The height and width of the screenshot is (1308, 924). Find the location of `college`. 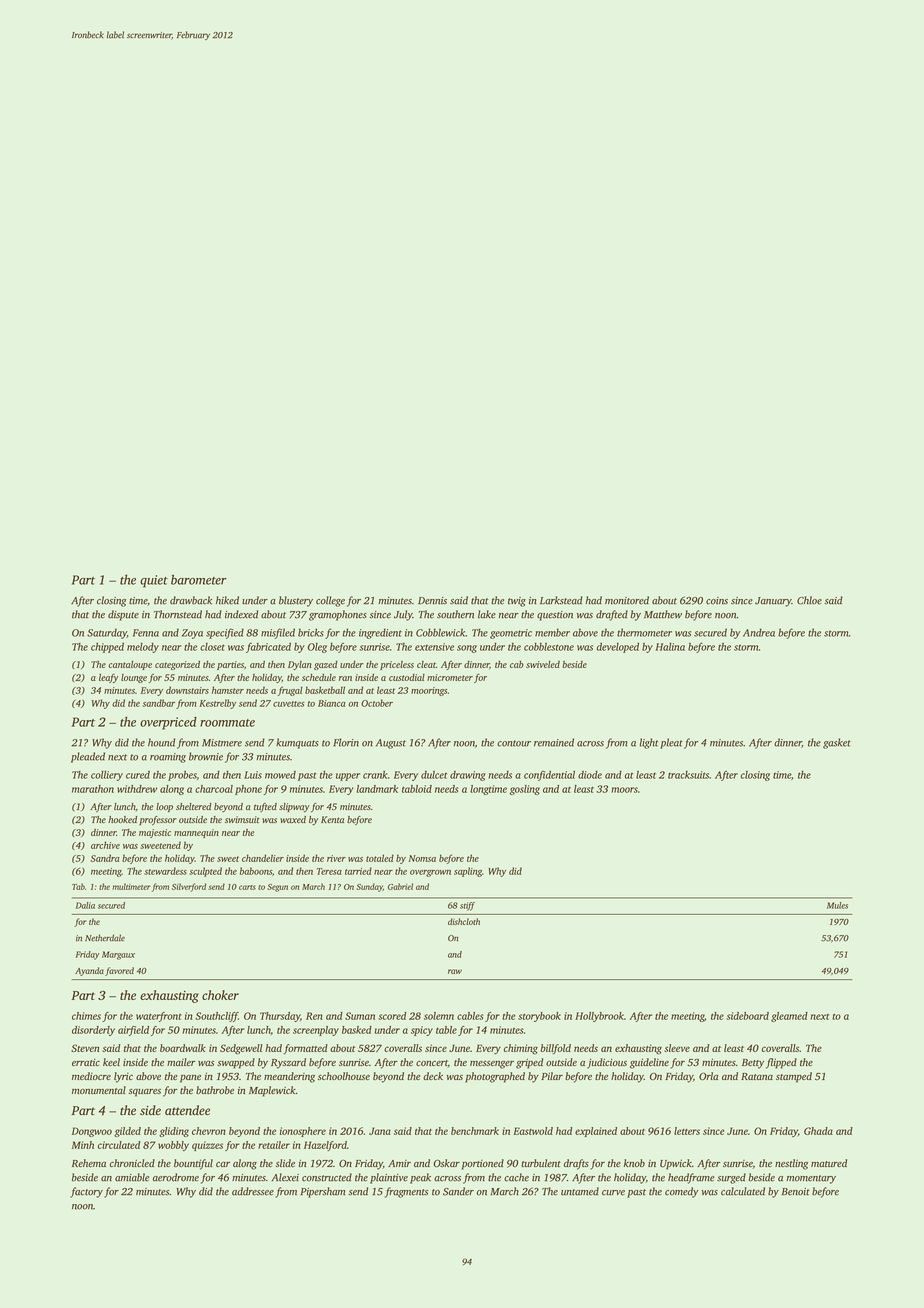

college is located at coordinates (330, 601).
